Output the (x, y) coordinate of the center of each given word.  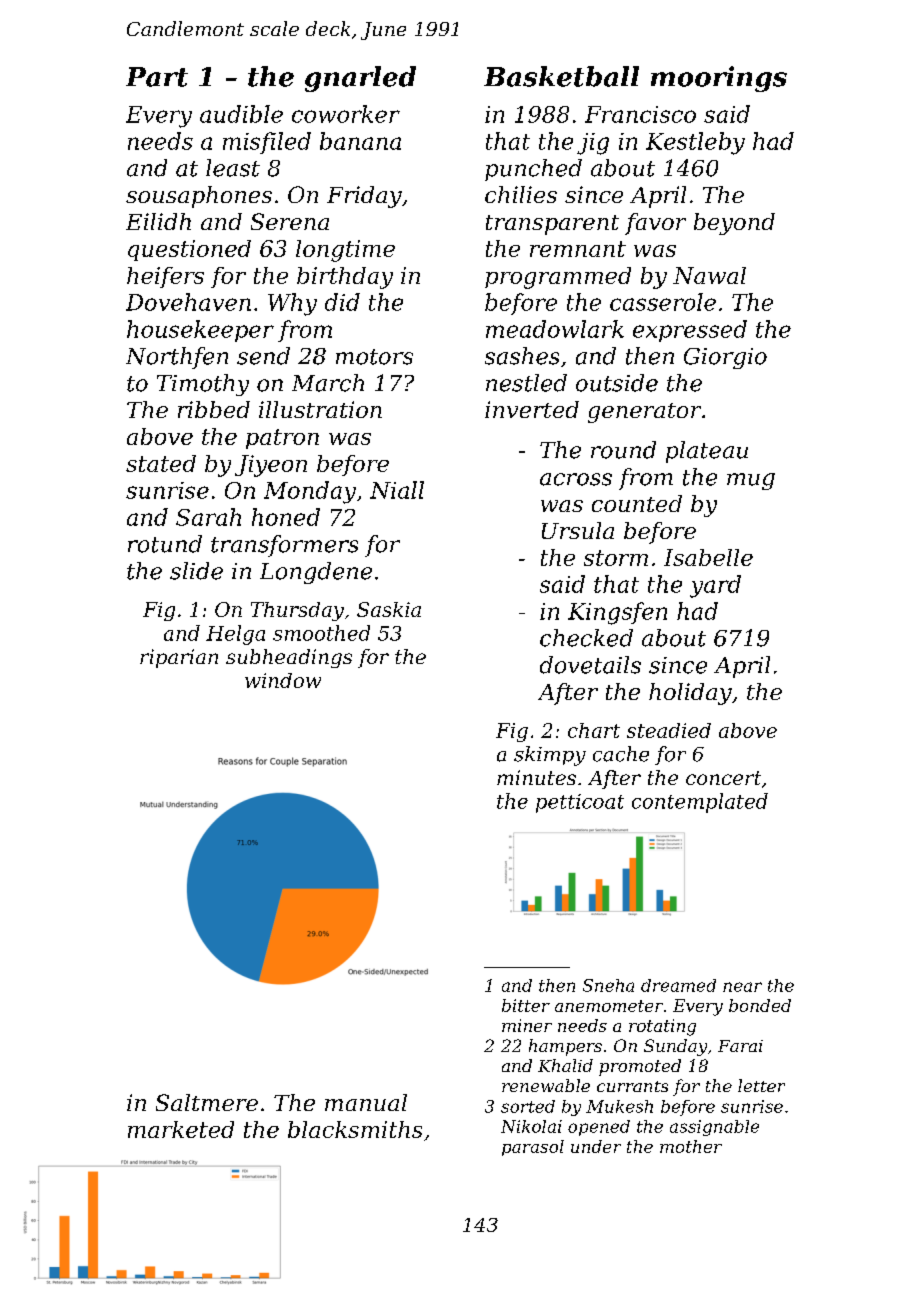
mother (691, 1146)
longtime (345, 251)
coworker (346, 114)
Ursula (578, 530)
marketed (181, 1129)
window (283, 680)
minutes (536, 777)
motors (374, 357)
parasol (533, 1148)
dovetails (590, 665)
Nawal (709, 275)
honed (286, 517)
